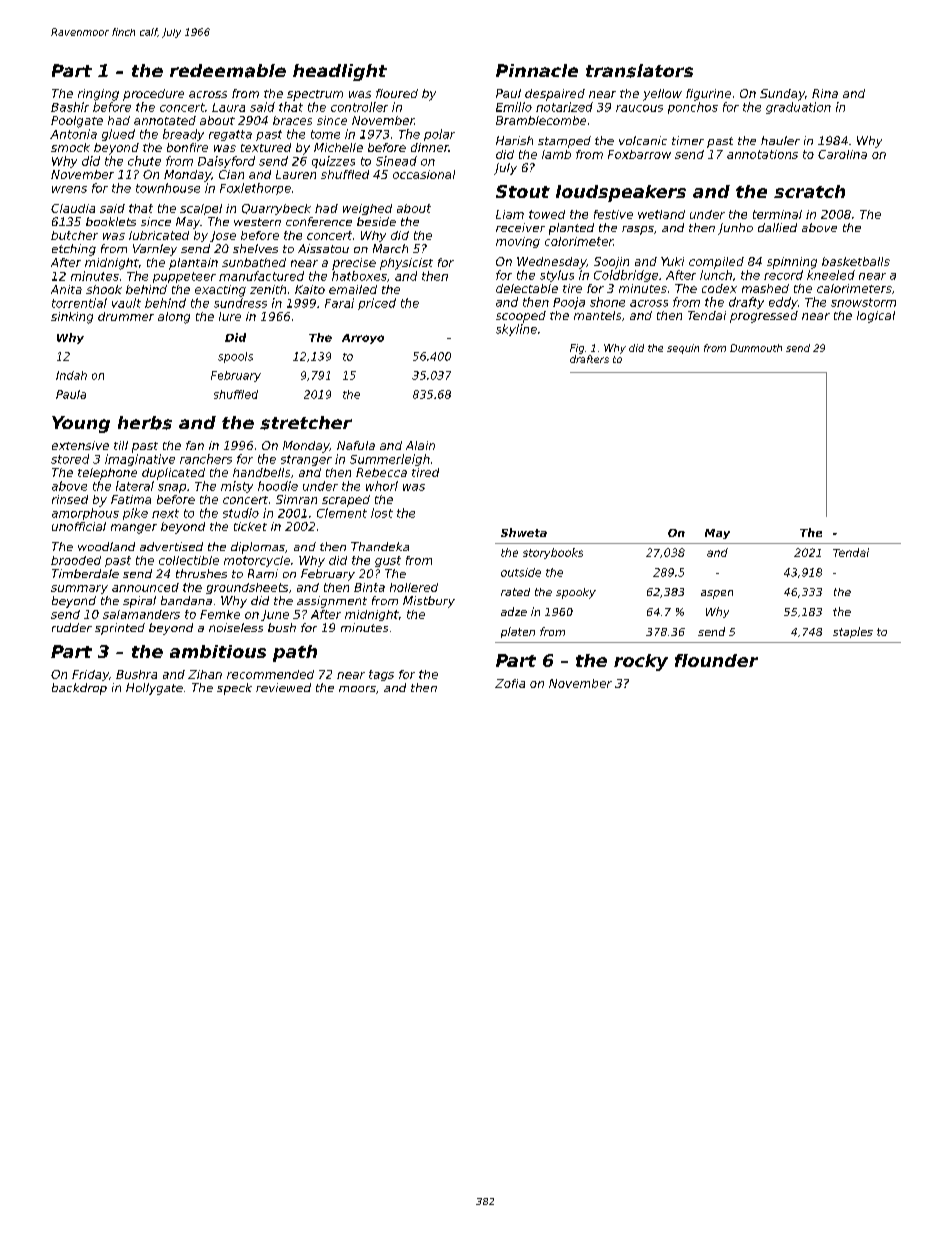 The width and height of the document is (952, 1233). What do you see at coordinates (756, 348) in the document?
I see `Dunmouth` at bounding box center [756, 348].
